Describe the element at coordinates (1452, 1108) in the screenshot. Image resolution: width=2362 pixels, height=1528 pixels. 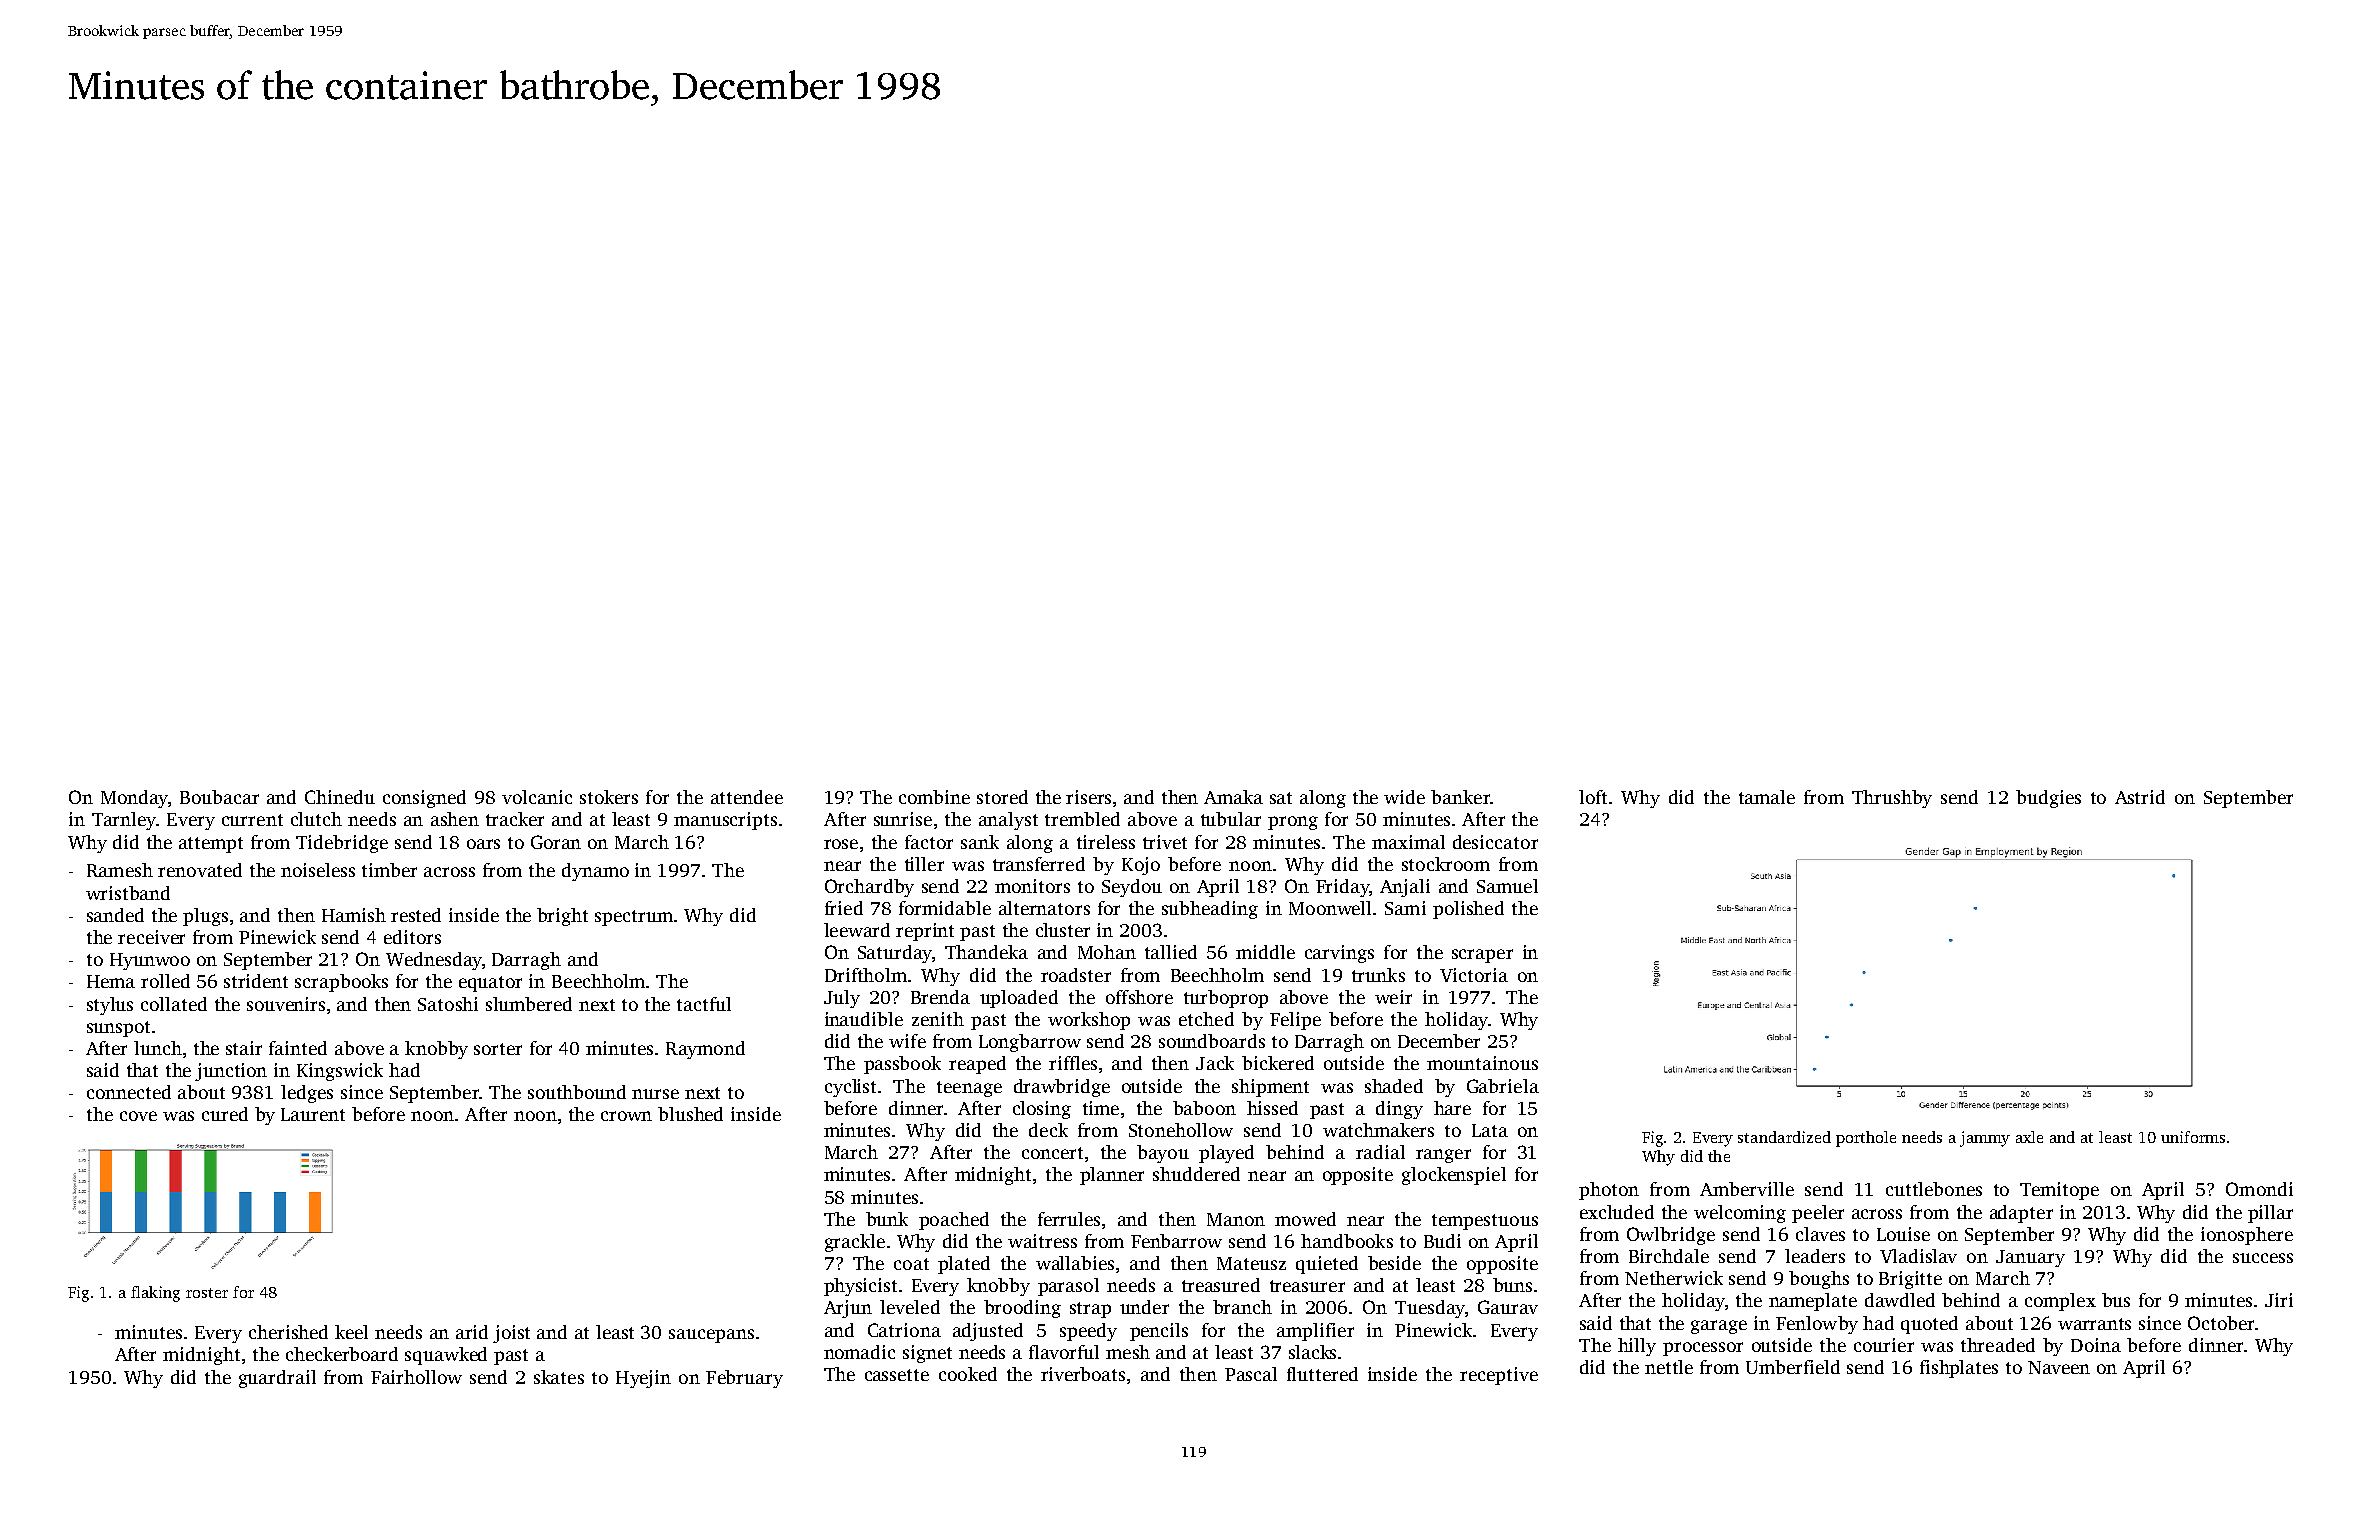
I see `hare` at that location.
